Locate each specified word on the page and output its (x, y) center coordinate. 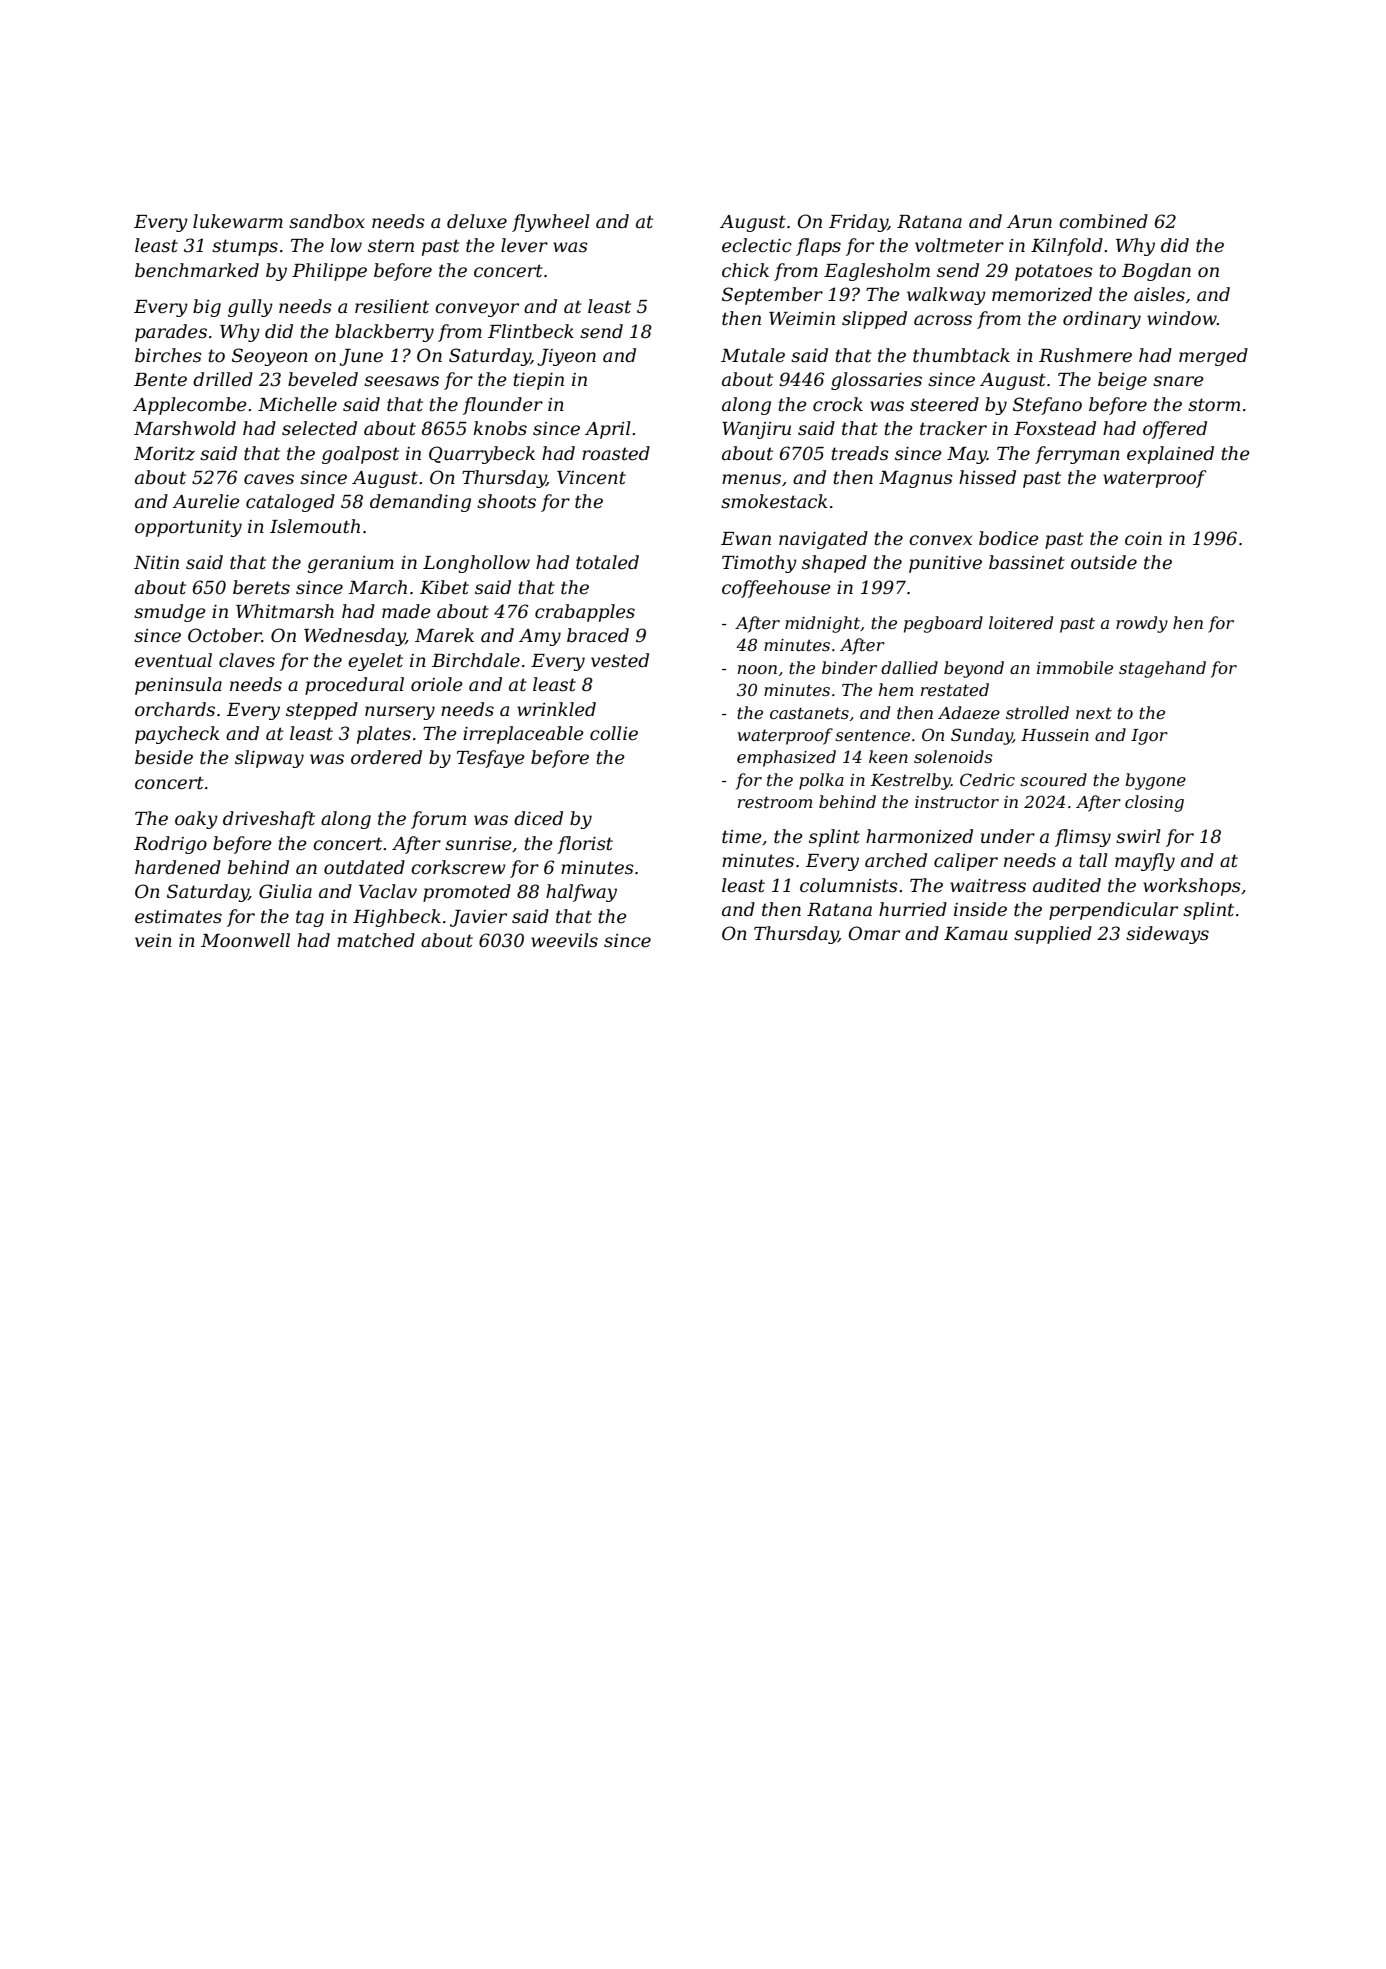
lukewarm (238, 221)
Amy (540, 637)
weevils (564, 940)
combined (1103, 221)
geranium (350, 564)
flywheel (551, 223)
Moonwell (245, 940)
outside (1104, 562)
